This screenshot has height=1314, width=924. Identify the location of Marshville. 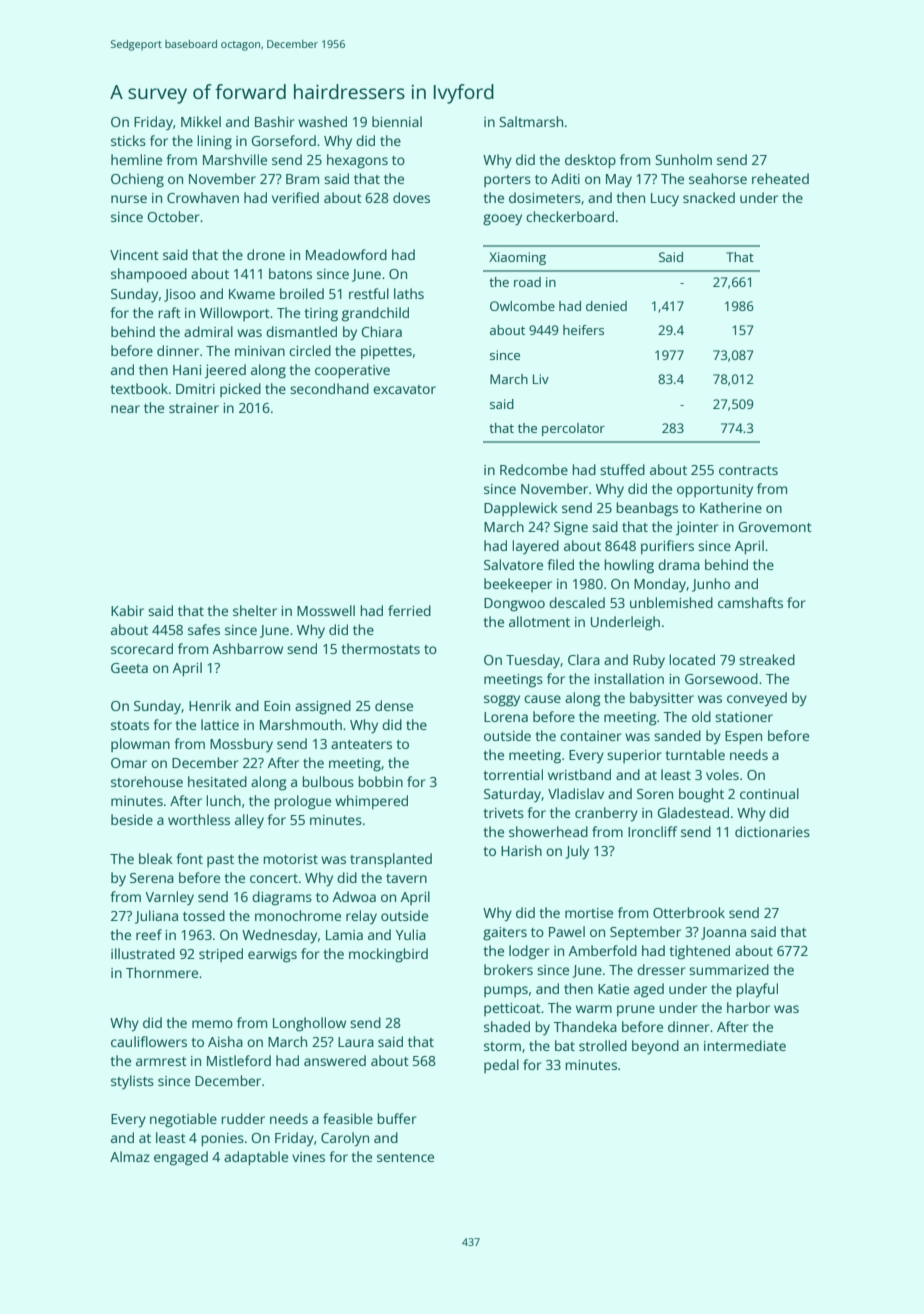
(235, 159).
